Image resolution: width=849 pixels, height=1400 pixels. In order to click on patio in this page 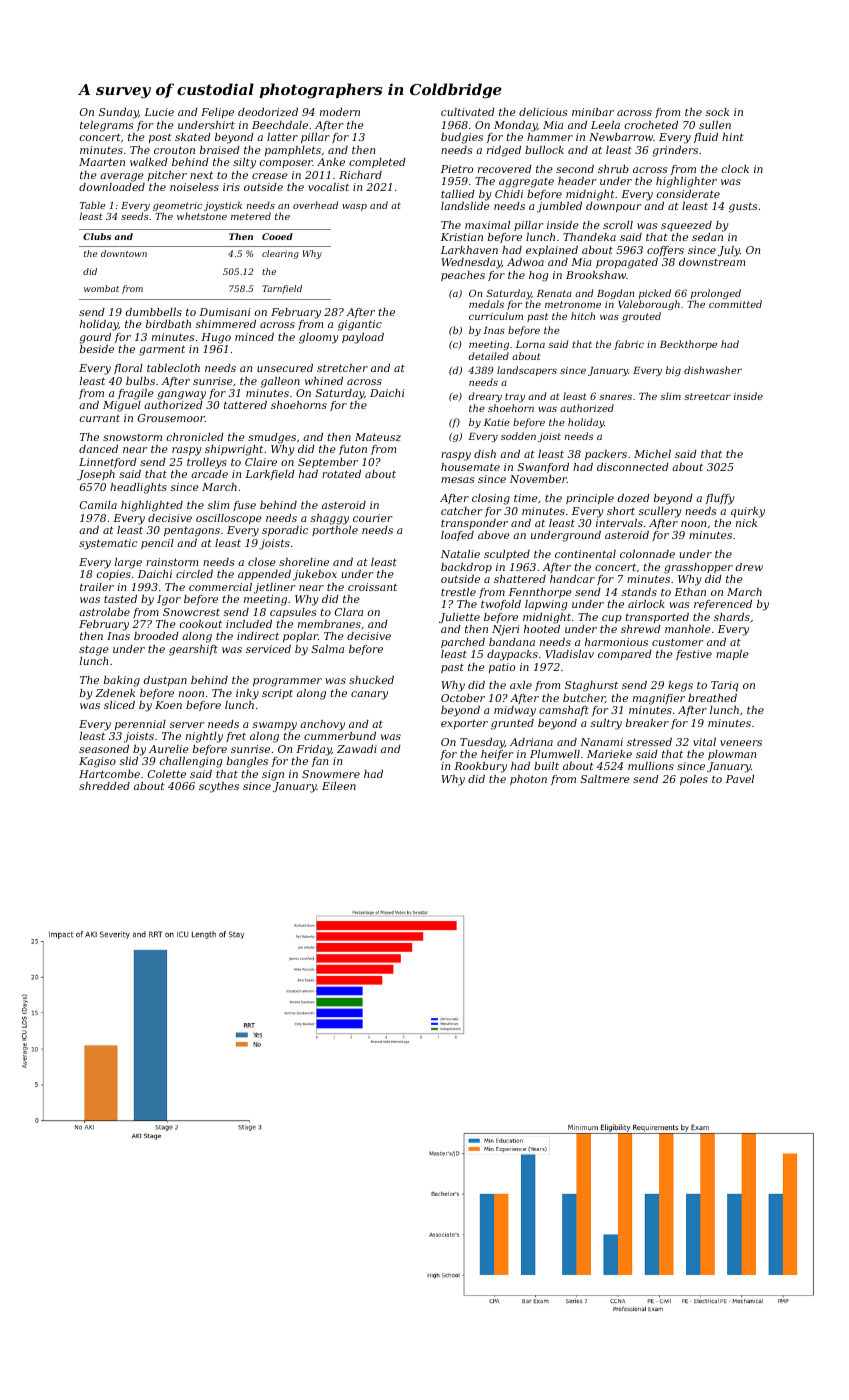, I will do `click(502, 668)`.
